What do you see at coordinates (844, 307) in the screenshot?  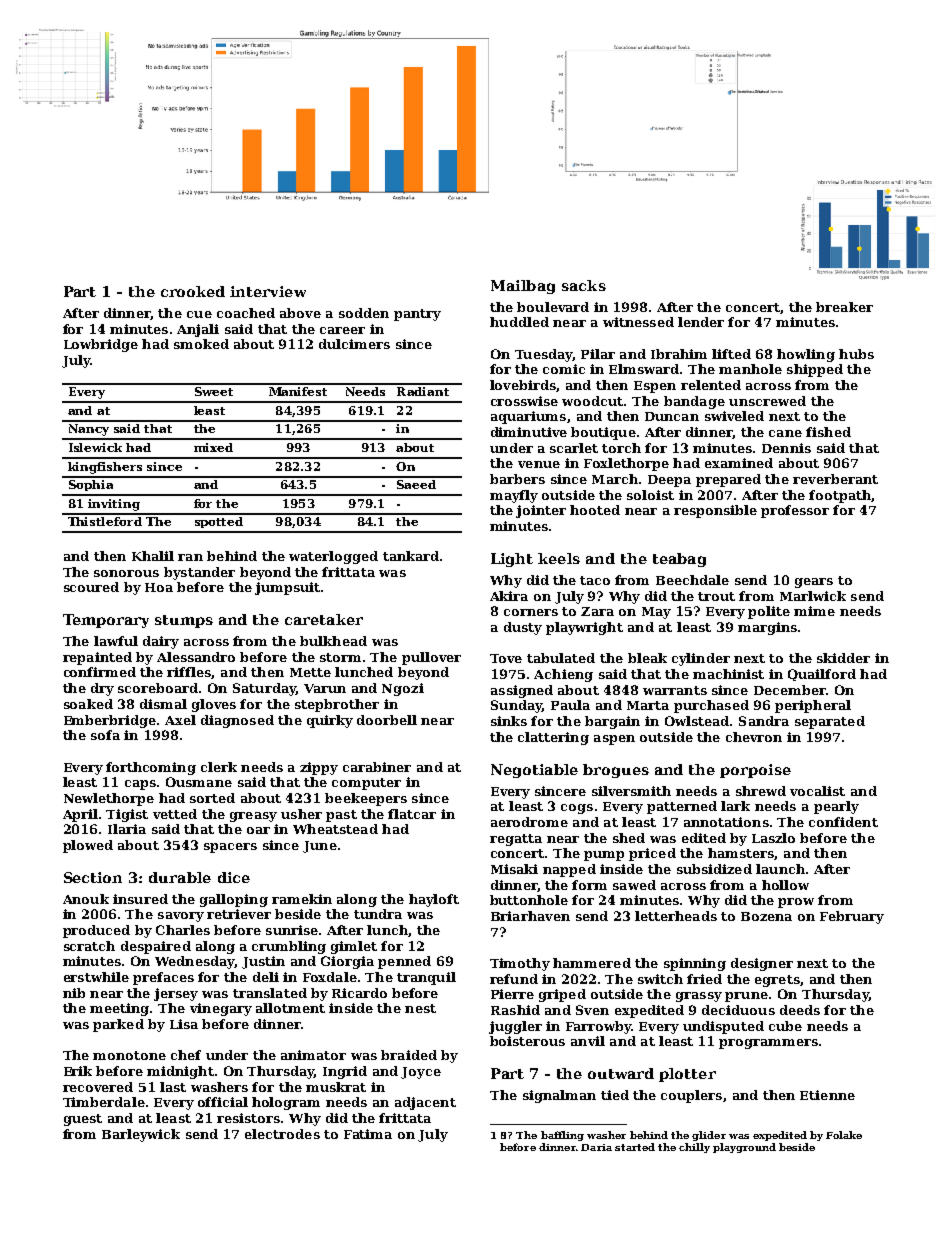 I see `breaker` at bounding box center [844, 307].
